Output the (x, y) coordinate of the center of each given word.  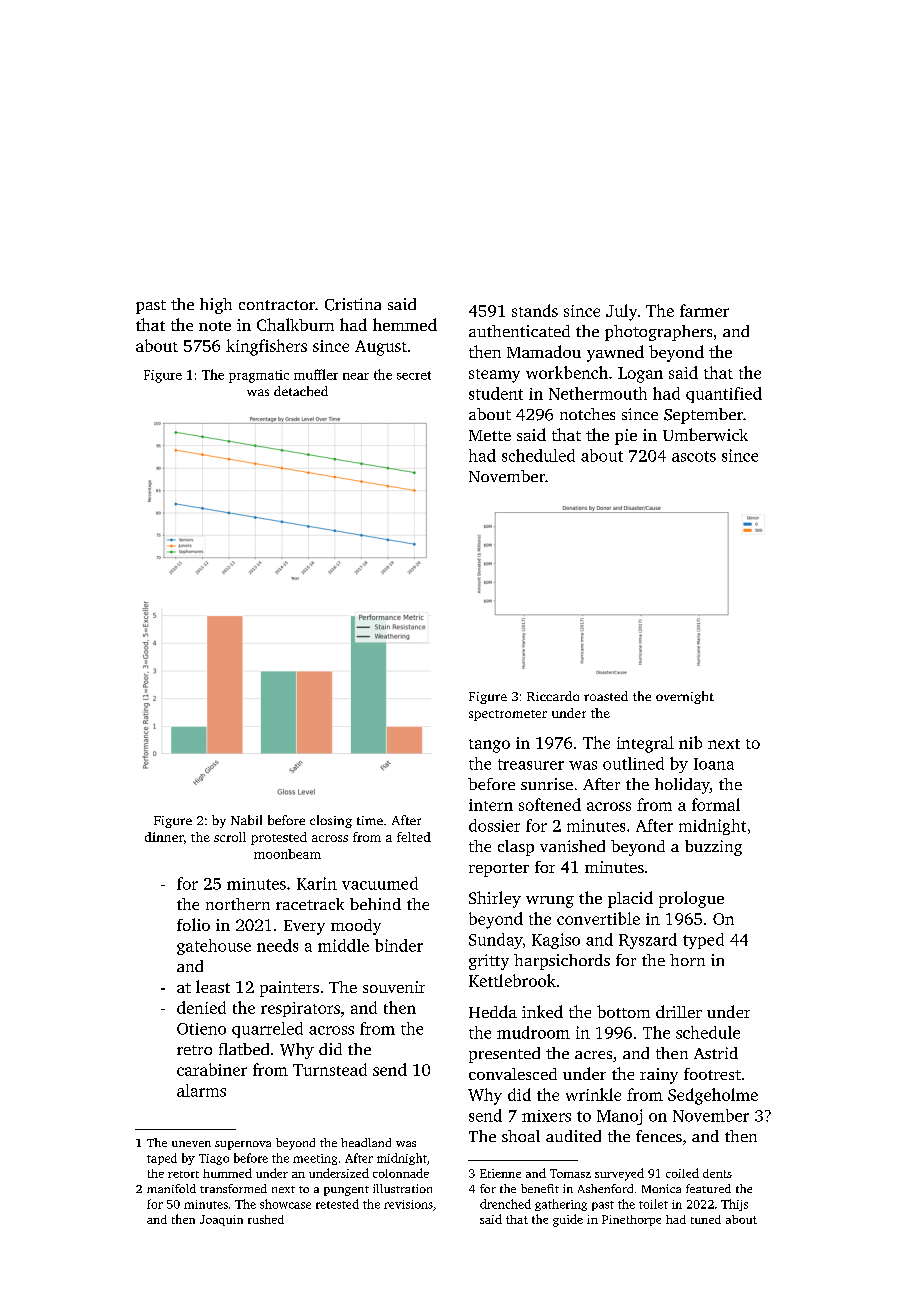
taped (162, 1159)
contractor (277, 305)
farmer (704, 310)
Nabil (246, 820)
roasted (606, 696)
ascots (694, 456)
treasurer (531, 764)
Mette (490, 435)
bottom (623, 1011)
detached (301, 391)
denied (201, 1007)
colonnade (401, 1173)
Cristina (353, 304)
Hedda (493, 1011)
